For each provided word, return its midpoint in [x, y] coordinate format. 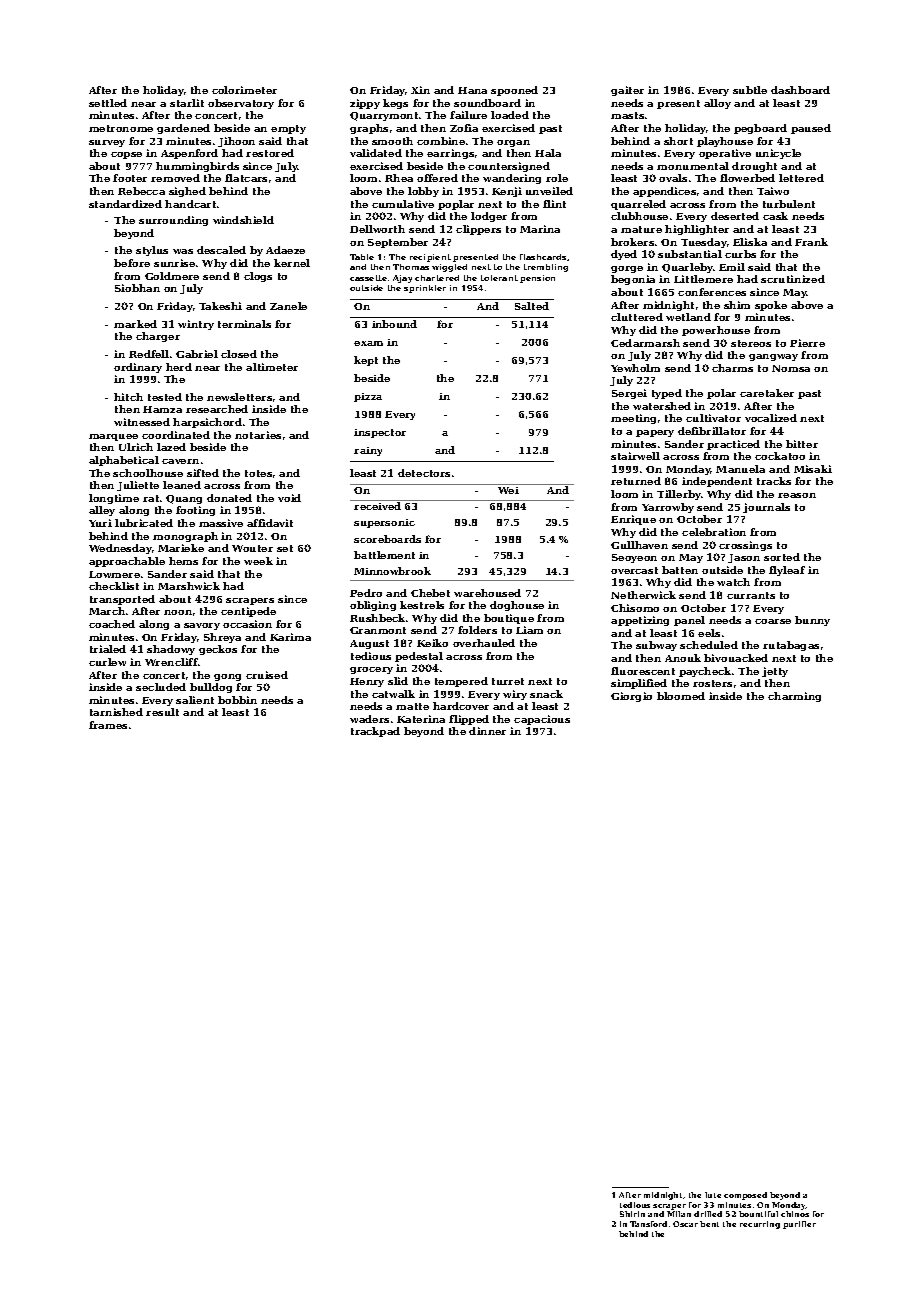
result [162, 712]
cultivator [713, 418]
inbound [394, 324]
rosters [712, 683]
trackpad [375, 732]
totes [258, 473]
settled [108, 103]
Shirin [632, 1214]
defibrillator [712, 431]
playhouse [725, 142]
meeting [633, 419]
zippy [365, 104]
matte [412, 706]
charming [794, 697]
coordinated [176, 435]
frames [108, 725]
